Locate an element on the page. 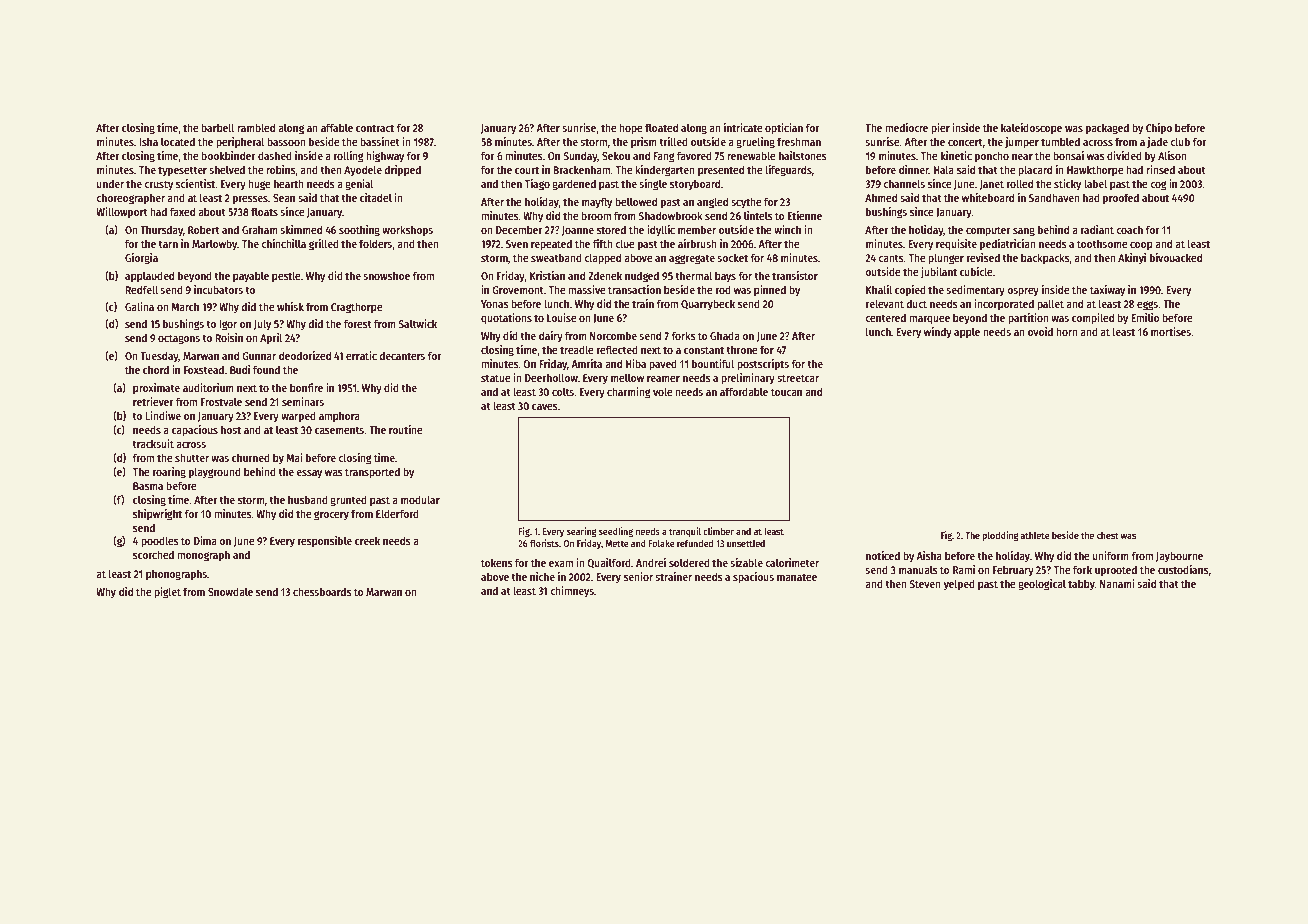 The width and height of the document is (1308, 924). treadle is located at coordinates (577, 349).
